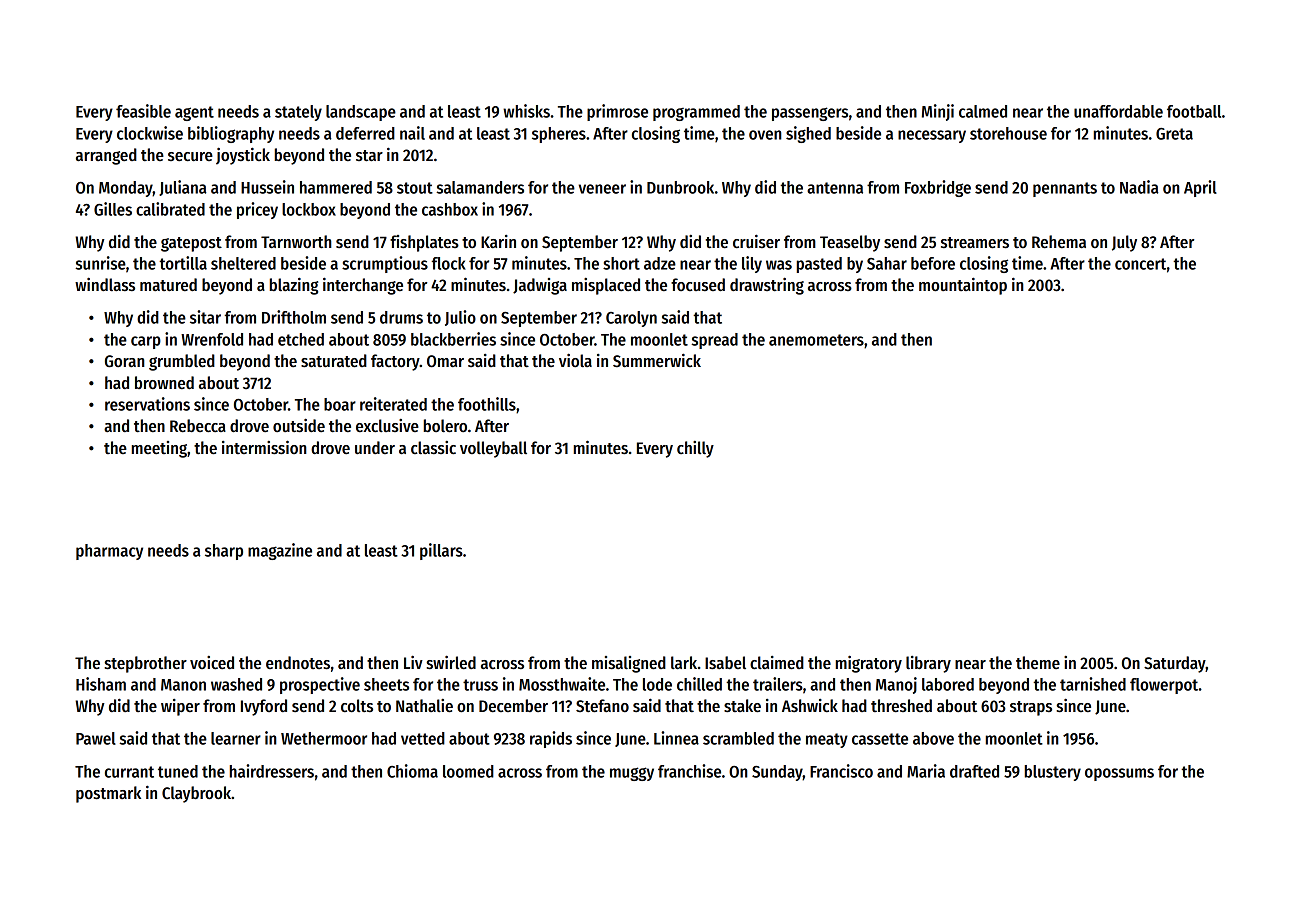 This screenshot has height=924, width=1308. I want to click on antenna, so click(835, 188).
